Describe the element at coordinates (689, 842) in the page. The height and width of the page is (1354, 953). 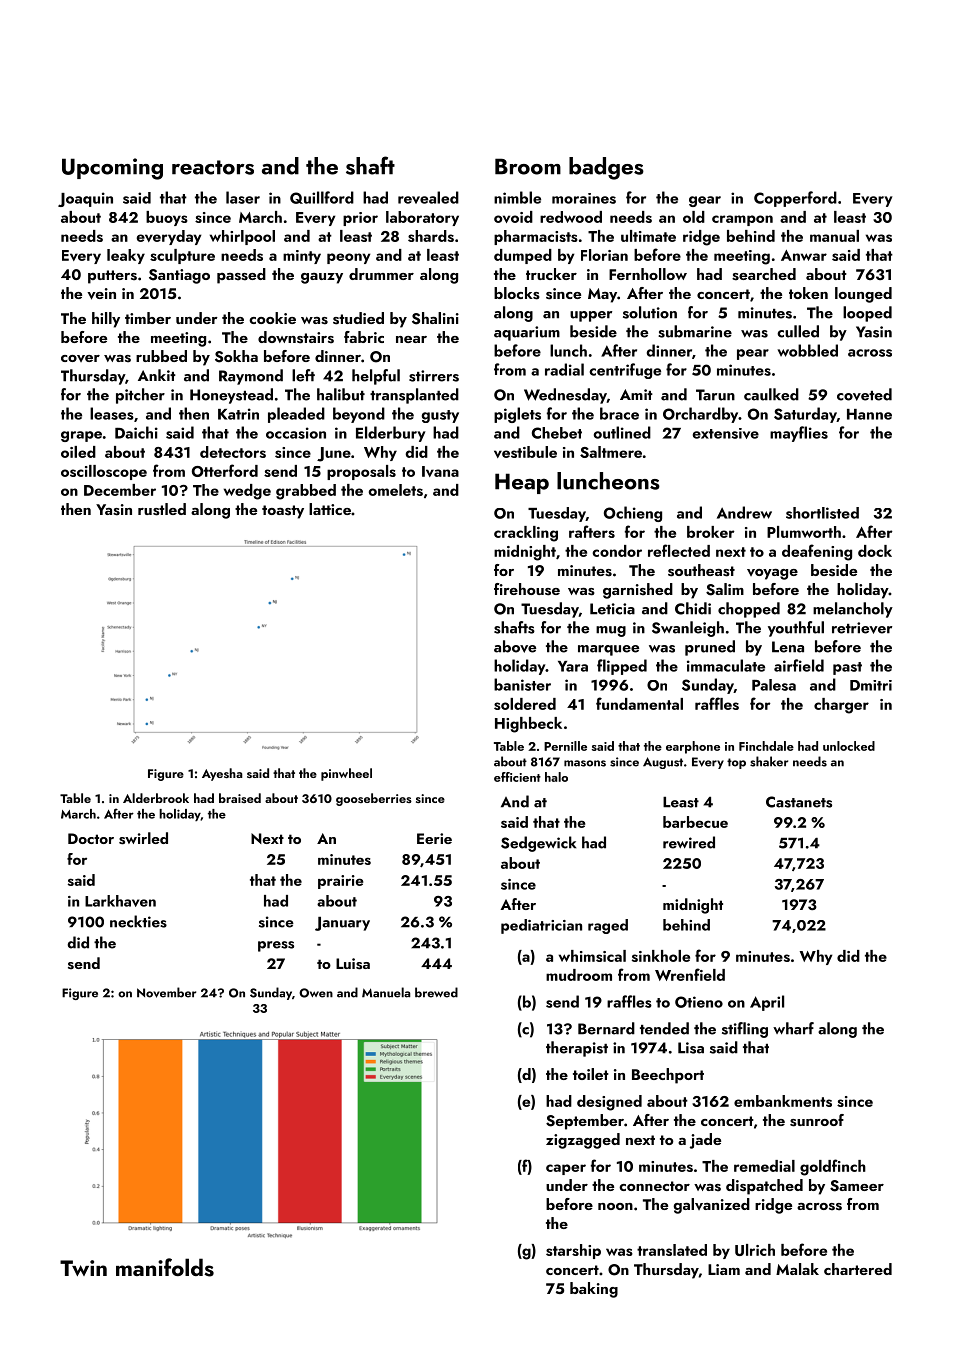
I see `rewired` at that location.
